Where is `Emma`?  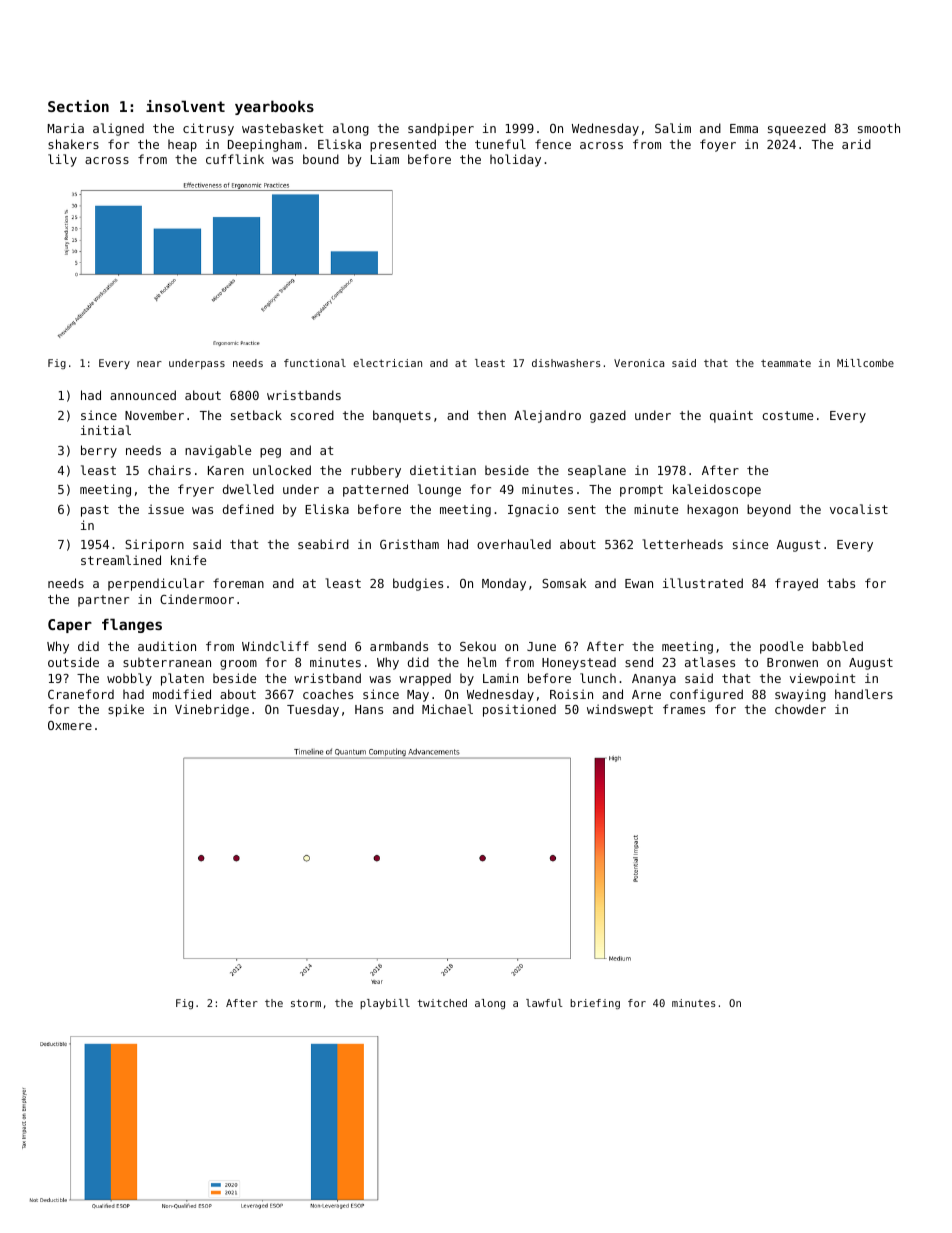 Emma is located at coordinates (744, 128).
